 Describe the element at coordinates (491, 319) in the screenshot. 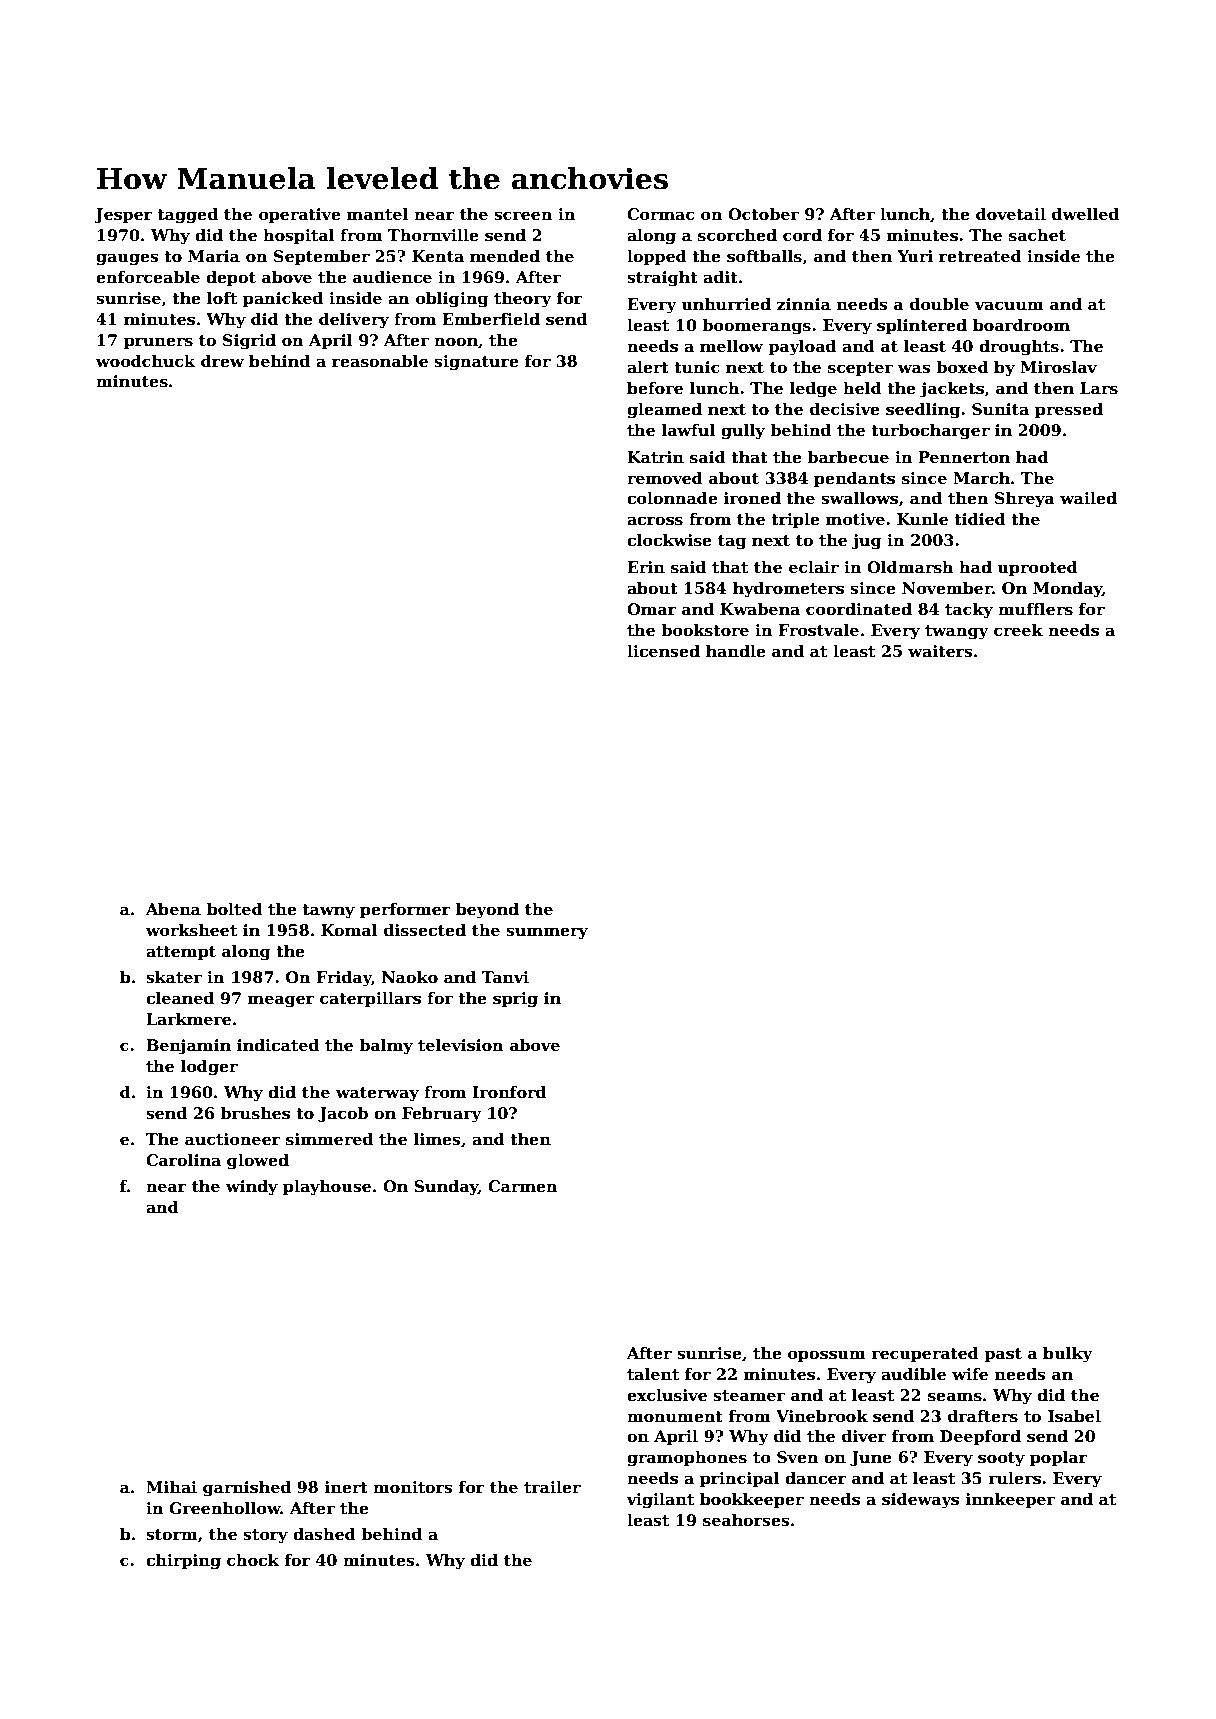

I see `Emberfield` at that location.
